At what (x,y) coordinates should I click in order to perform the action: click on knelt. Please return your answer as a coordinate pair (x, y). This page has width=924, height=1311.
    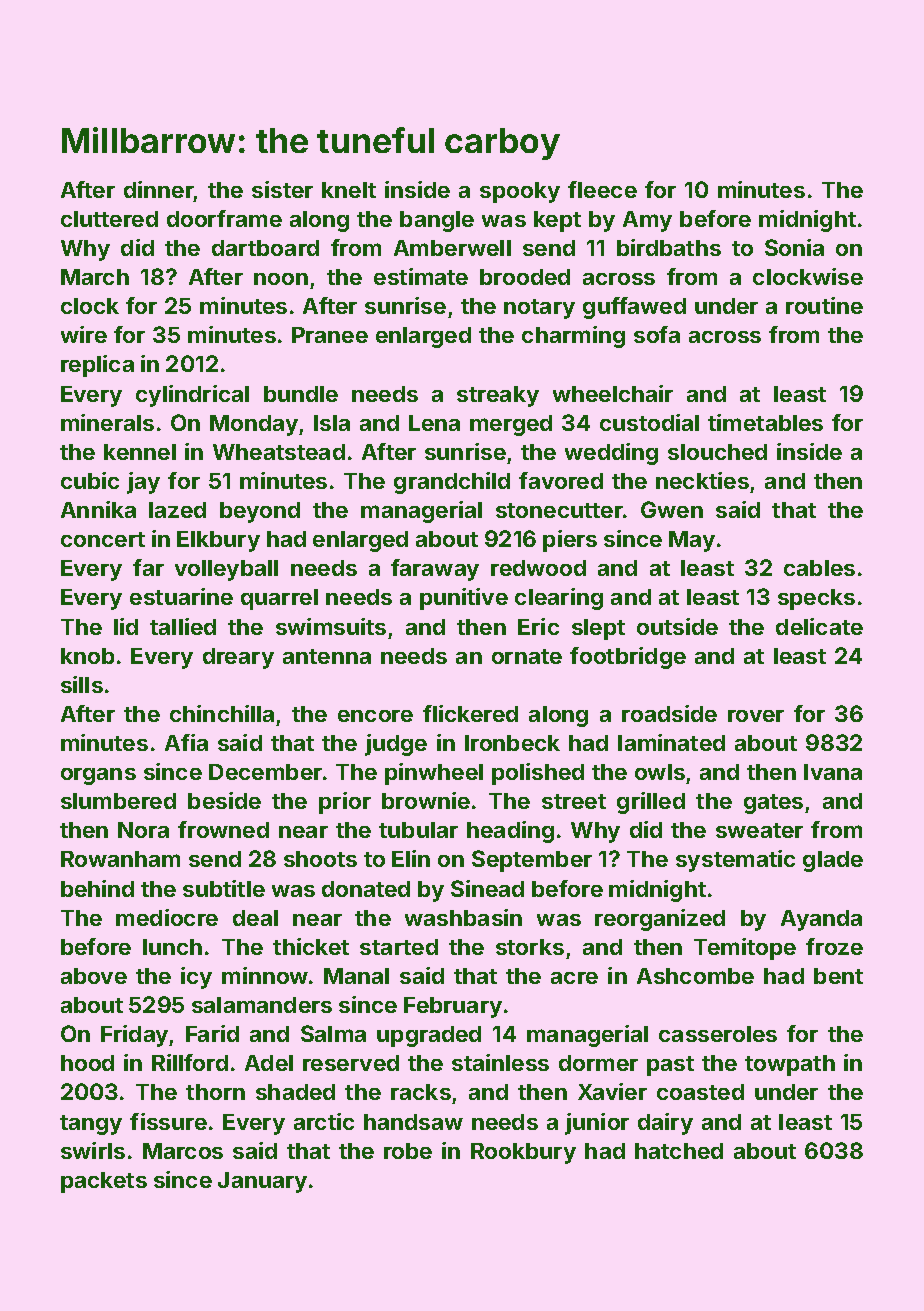
    Looking at the image, I should click on (349, 190).
